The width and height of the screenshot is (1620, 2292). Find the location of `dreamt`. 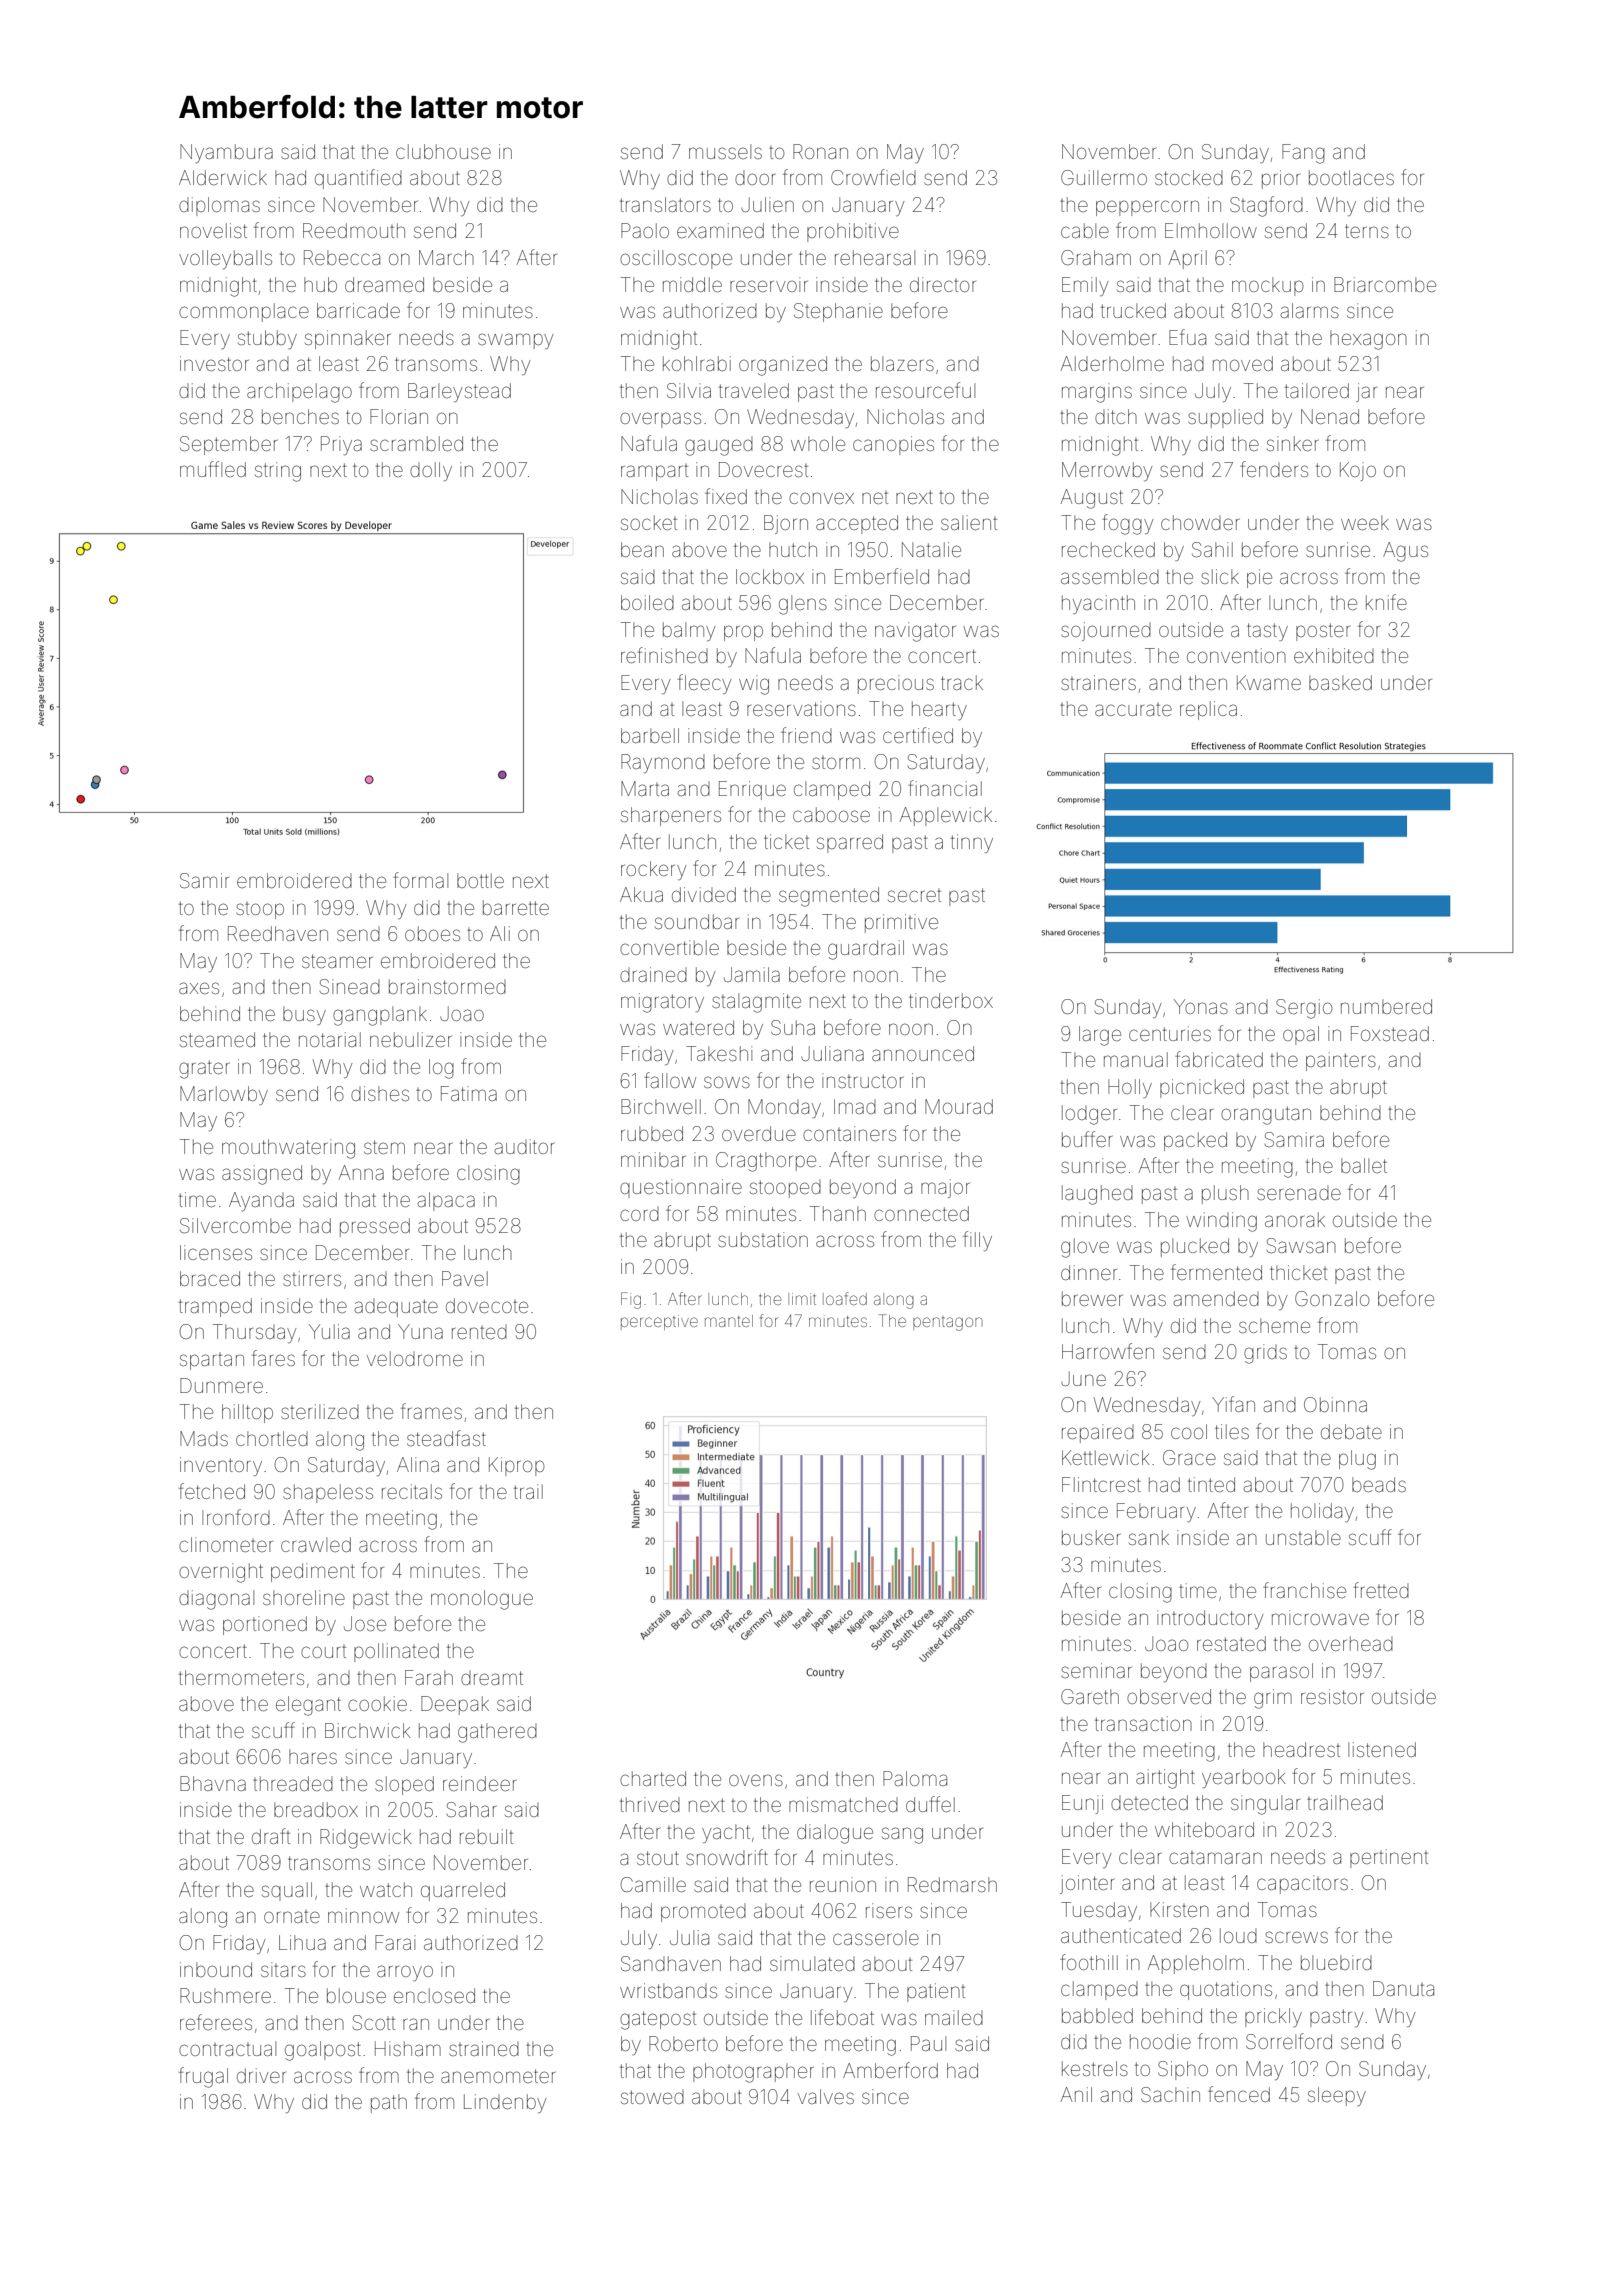

dreamt is located at coordinates (492, 1678).
